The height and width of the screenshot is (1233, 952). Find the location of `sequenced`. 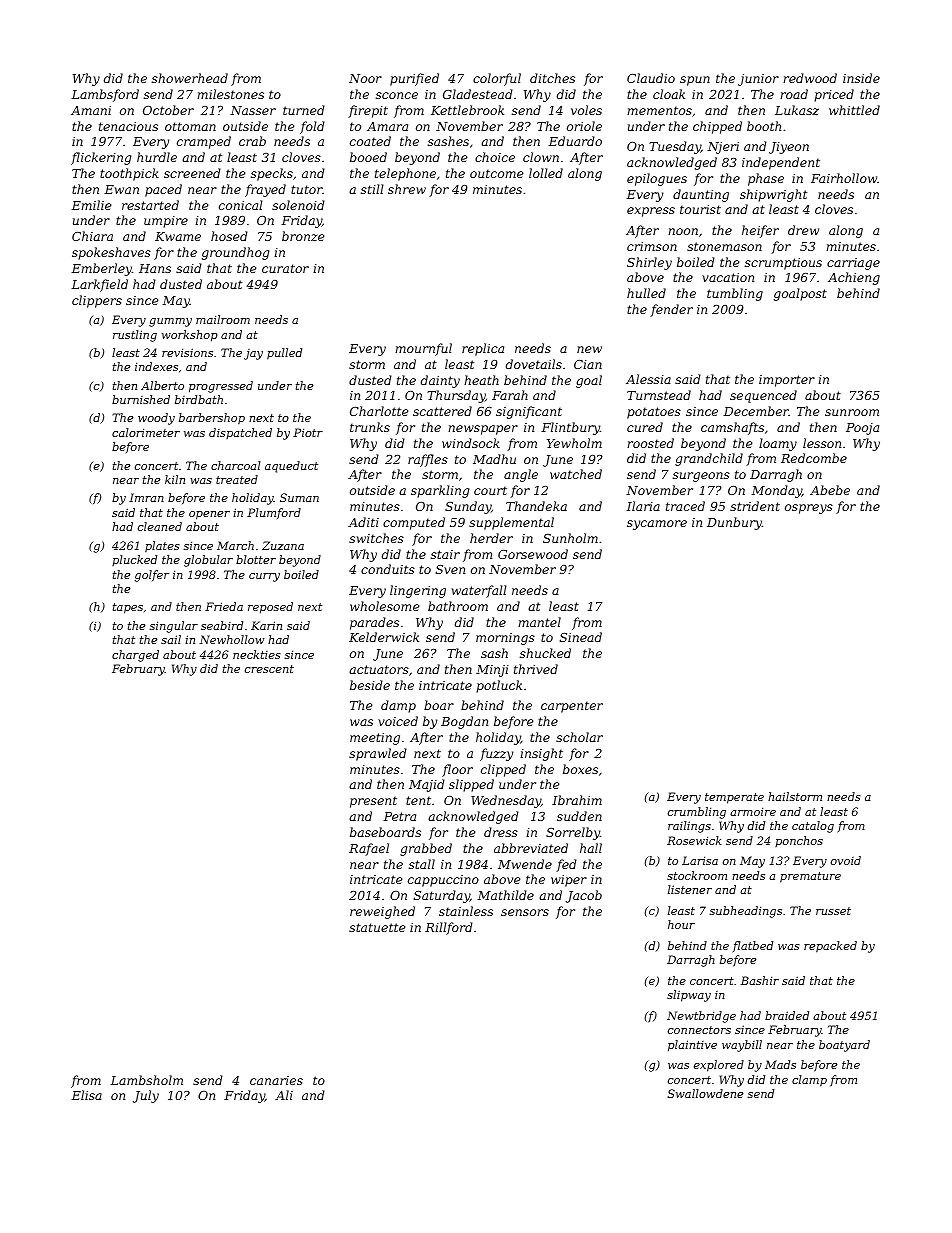

sequenced is located at coordinates (763, 396).
